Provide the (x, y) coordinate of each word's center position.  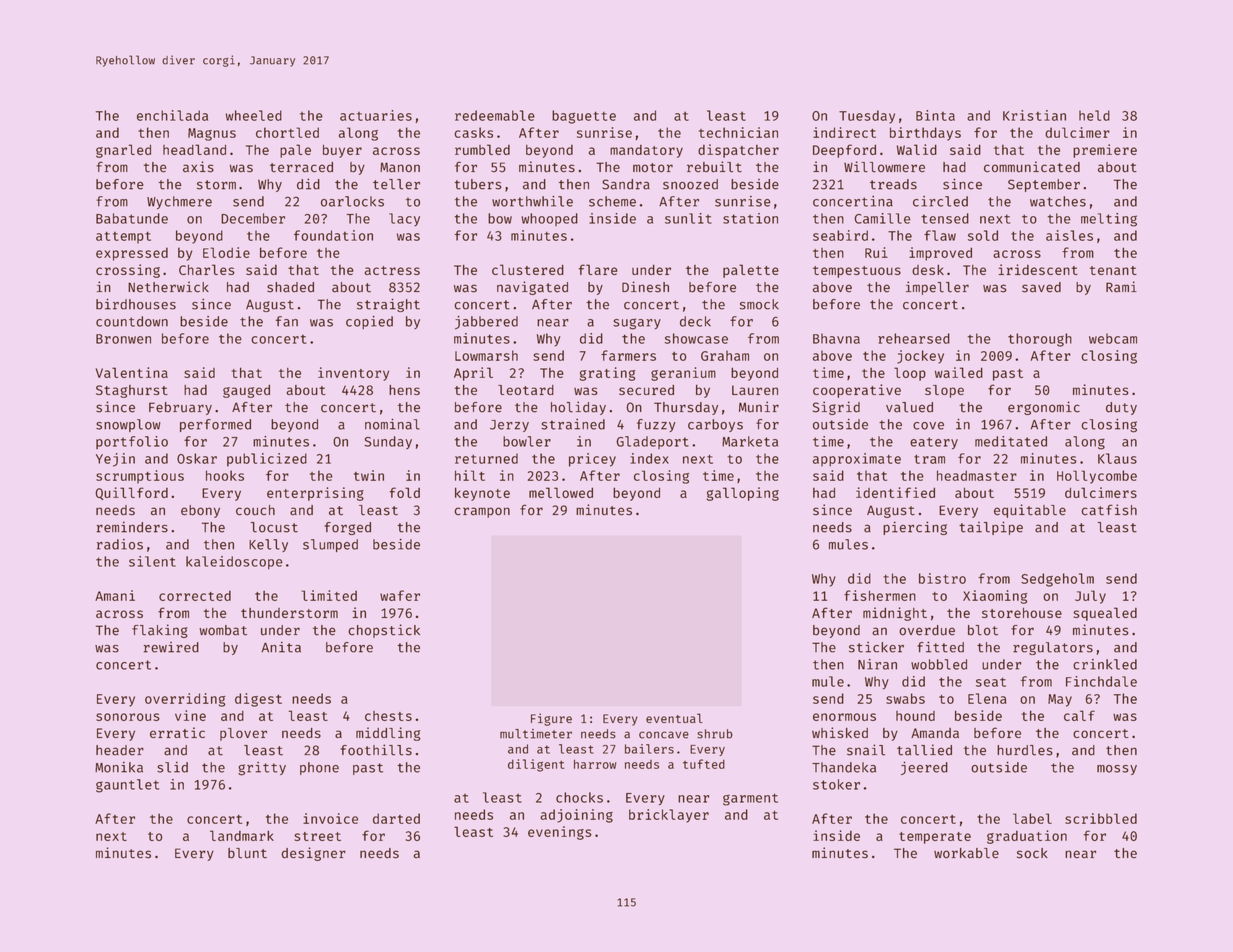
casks (473, 132)
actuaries (376, 115)
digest (258, 700)
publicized (267, 460)
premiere (1105, 151)
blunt (247, 853)
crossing (128, 271)
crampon (482, 512)
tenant (1113, 270)
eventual (674, 718)
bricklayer (669, 816)
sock (1032, 853)
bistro (942, 578)
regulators (1053, 648)
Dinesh (645, 287)
